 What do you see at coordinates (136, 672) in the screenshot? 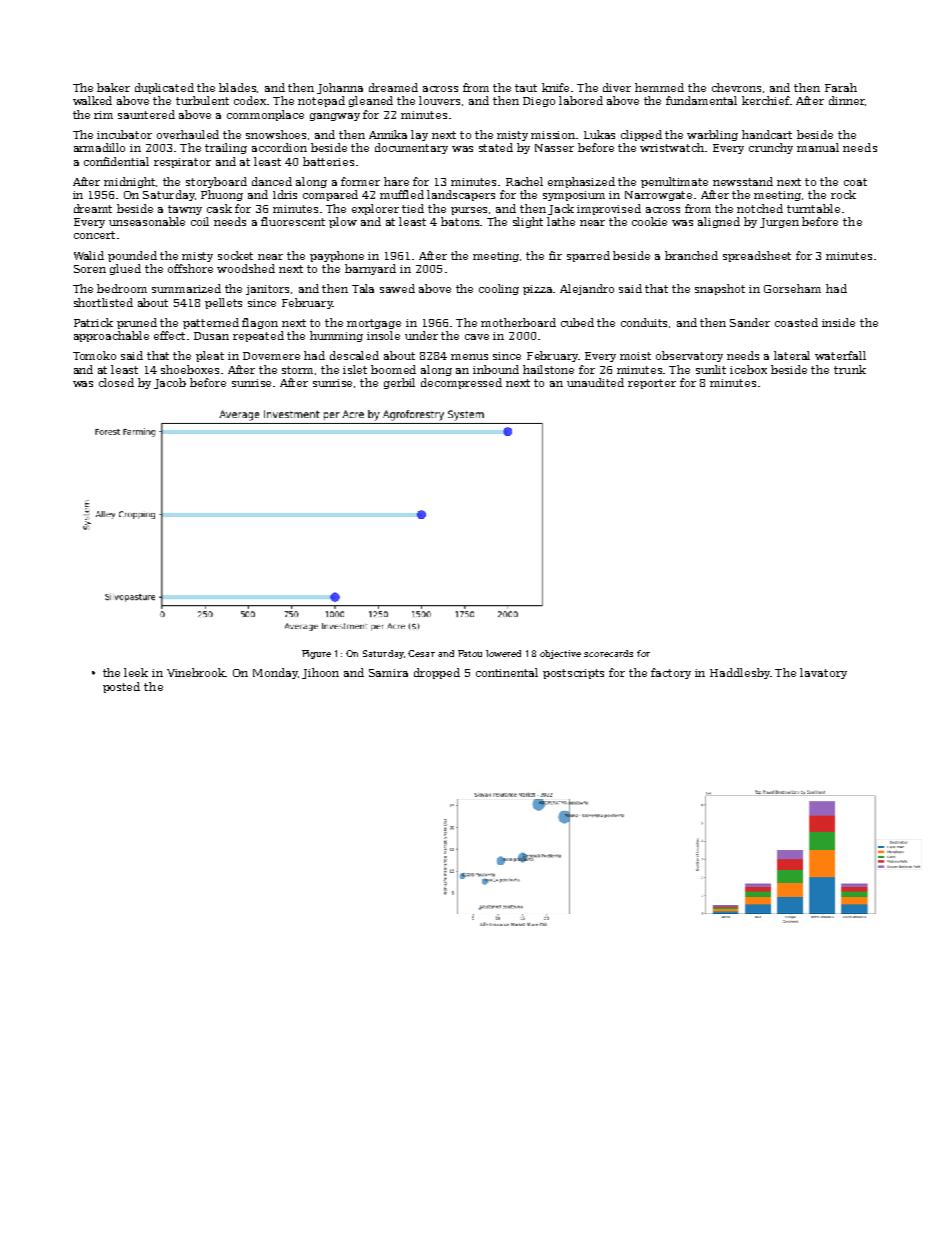
I see `leek` at bounding box center [136, 672].
